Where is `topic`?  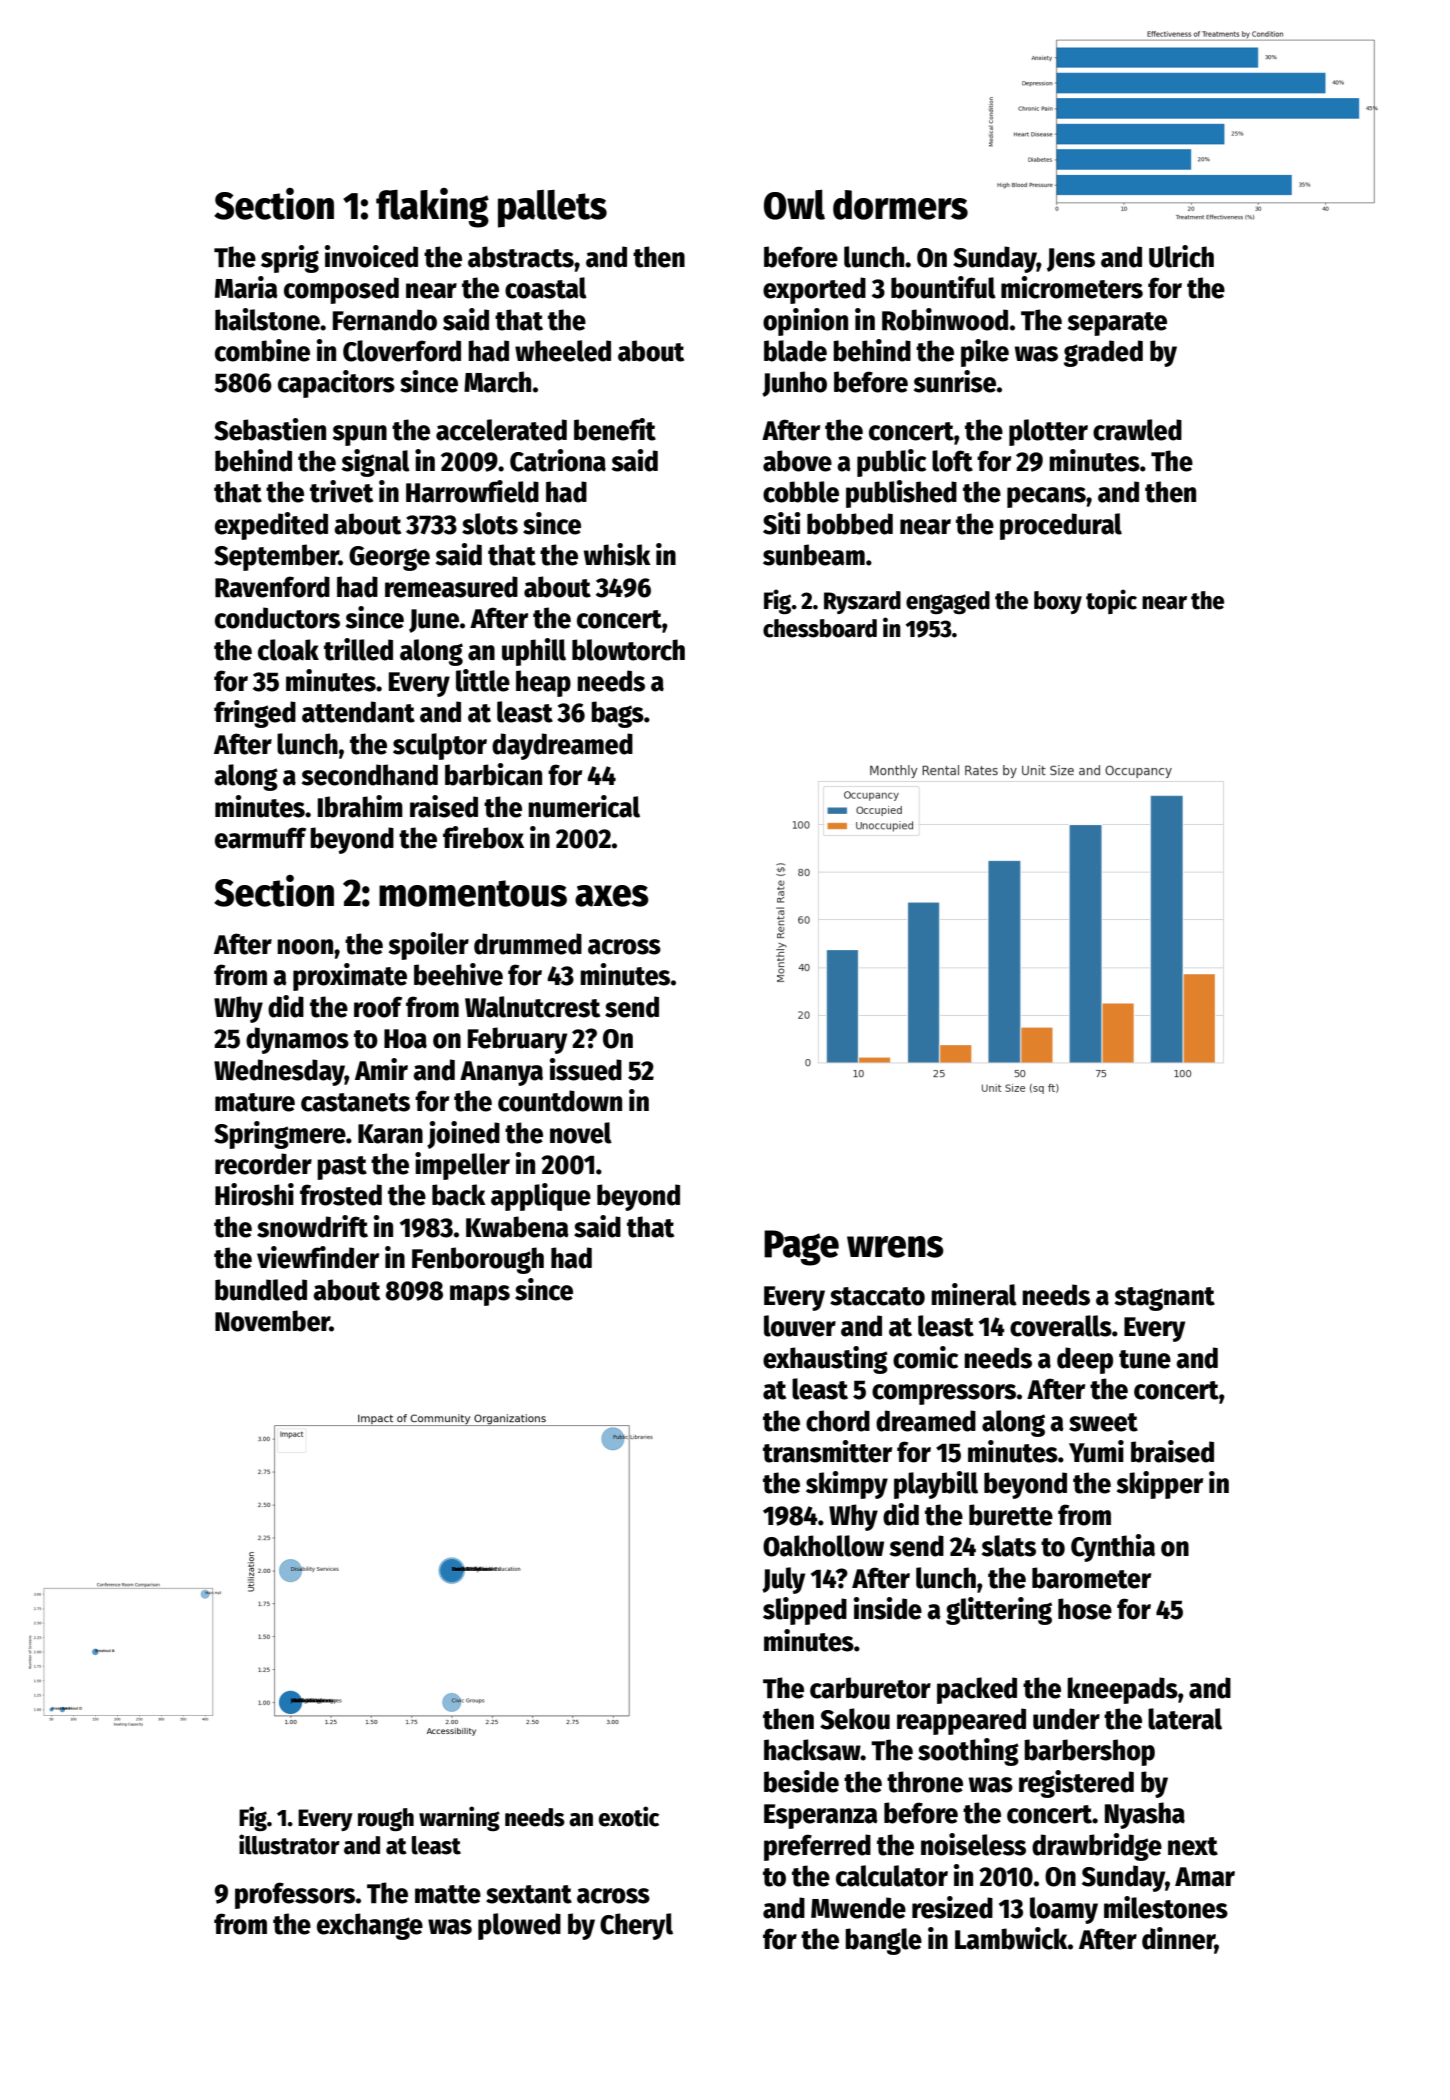 topic is located at coordinates (1111, 601).
